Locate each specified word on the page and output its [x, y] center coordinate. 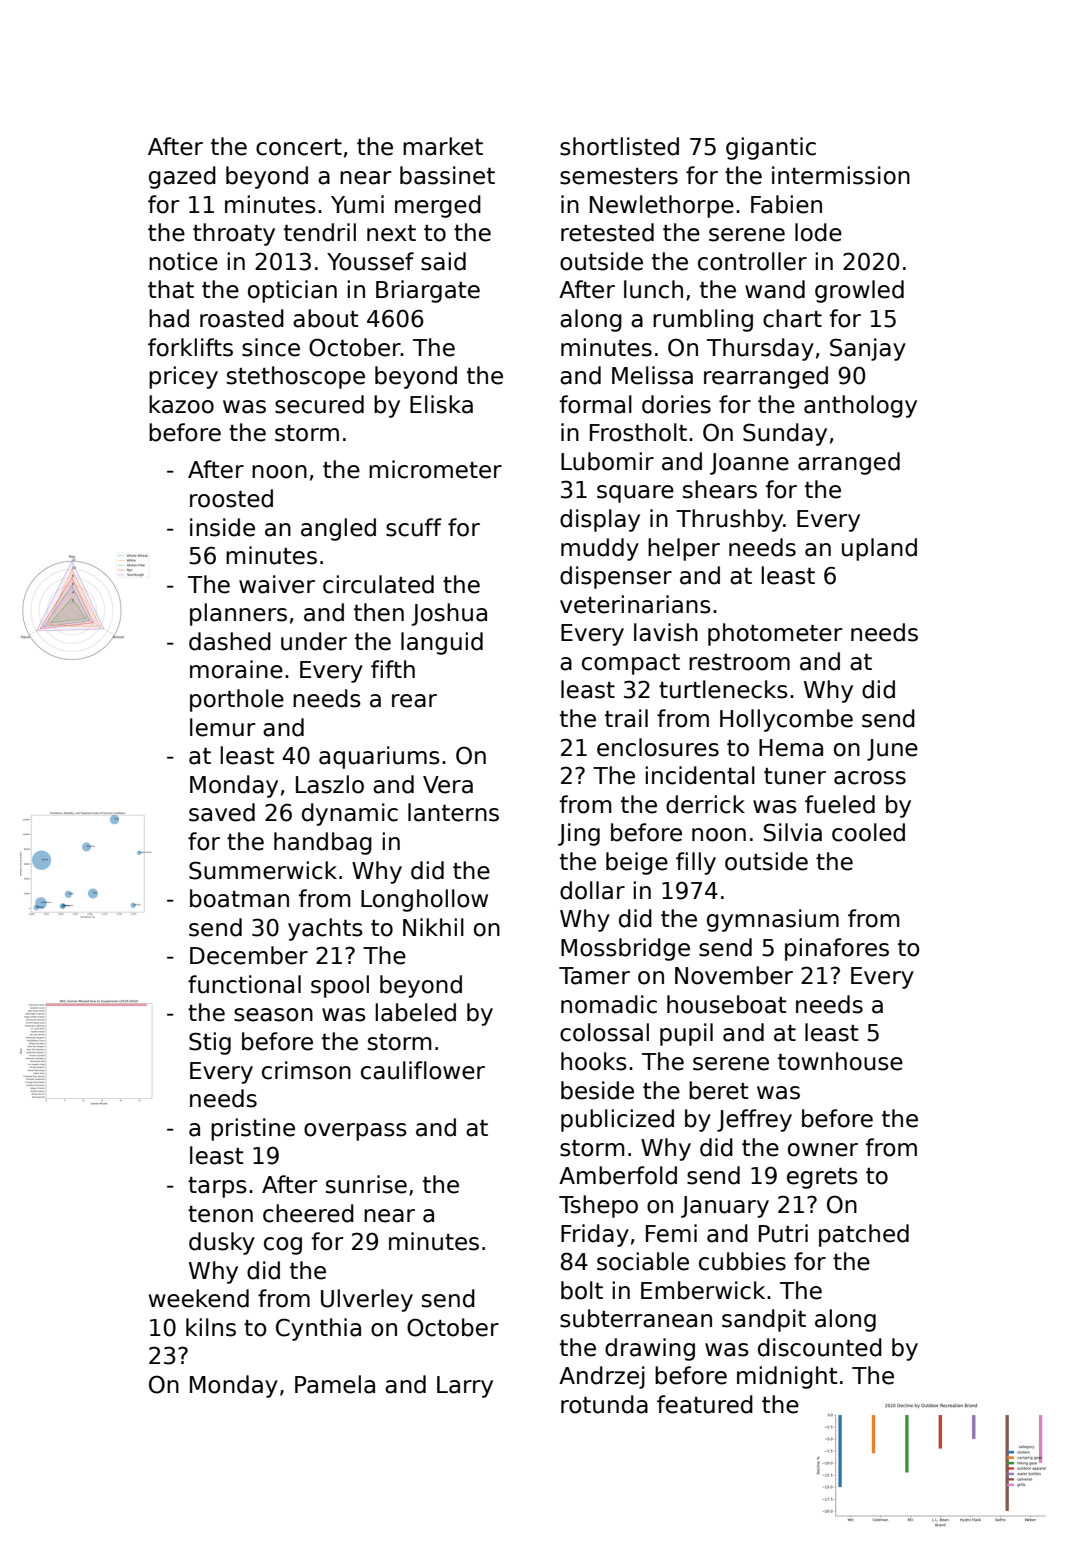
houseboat [727, 1004]
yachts [325, 929]
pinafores [837, 949]
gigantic [771, 148]
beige [637, 863]
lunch [653, 289]
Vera [448, 785]
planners [238, 614]
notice [183, 261]
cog [283, 1246]
